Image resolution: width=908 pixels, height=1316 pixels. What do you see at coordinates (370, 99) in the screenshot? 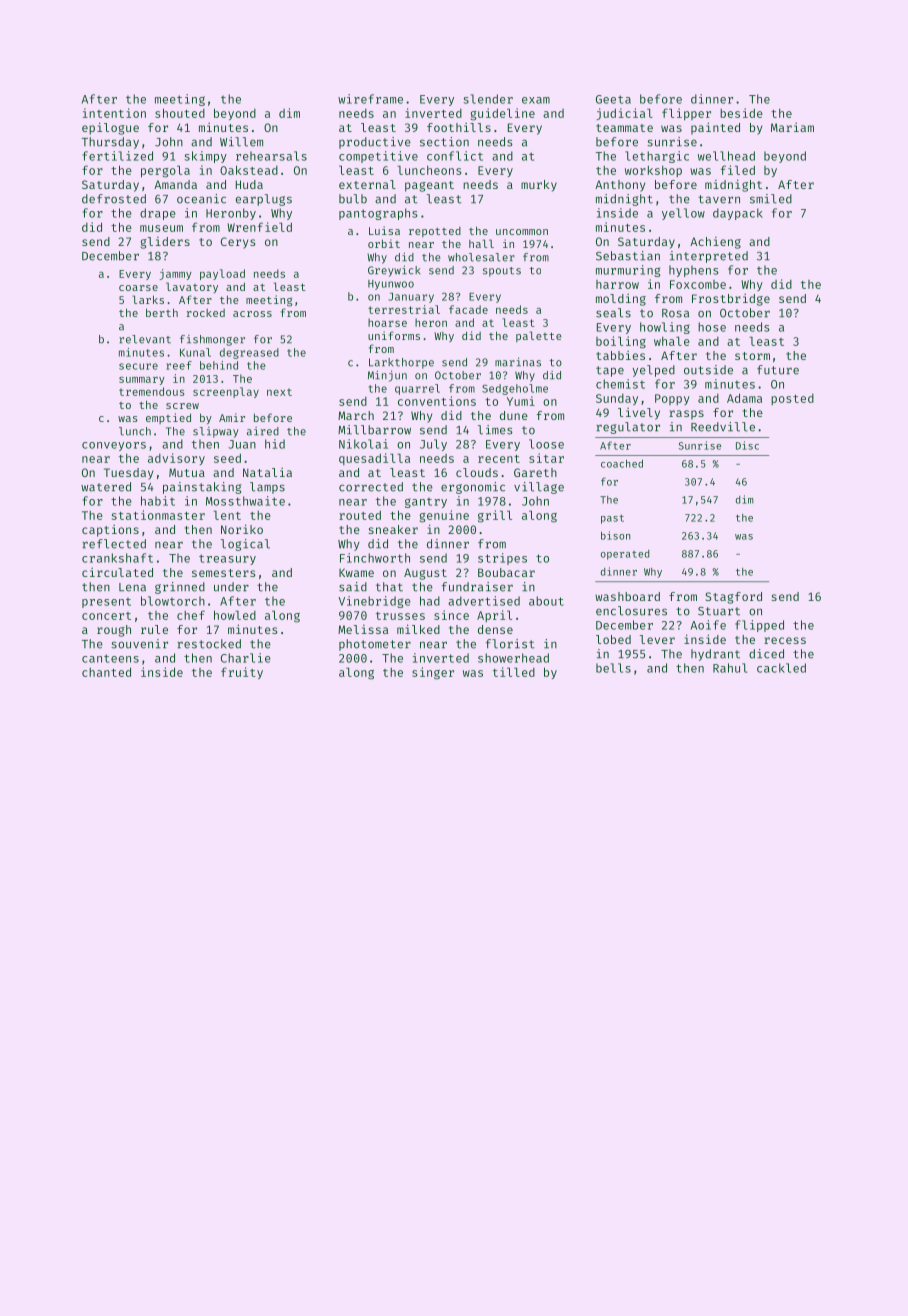
I see `wireframe` at bounding box center [370, 99].
